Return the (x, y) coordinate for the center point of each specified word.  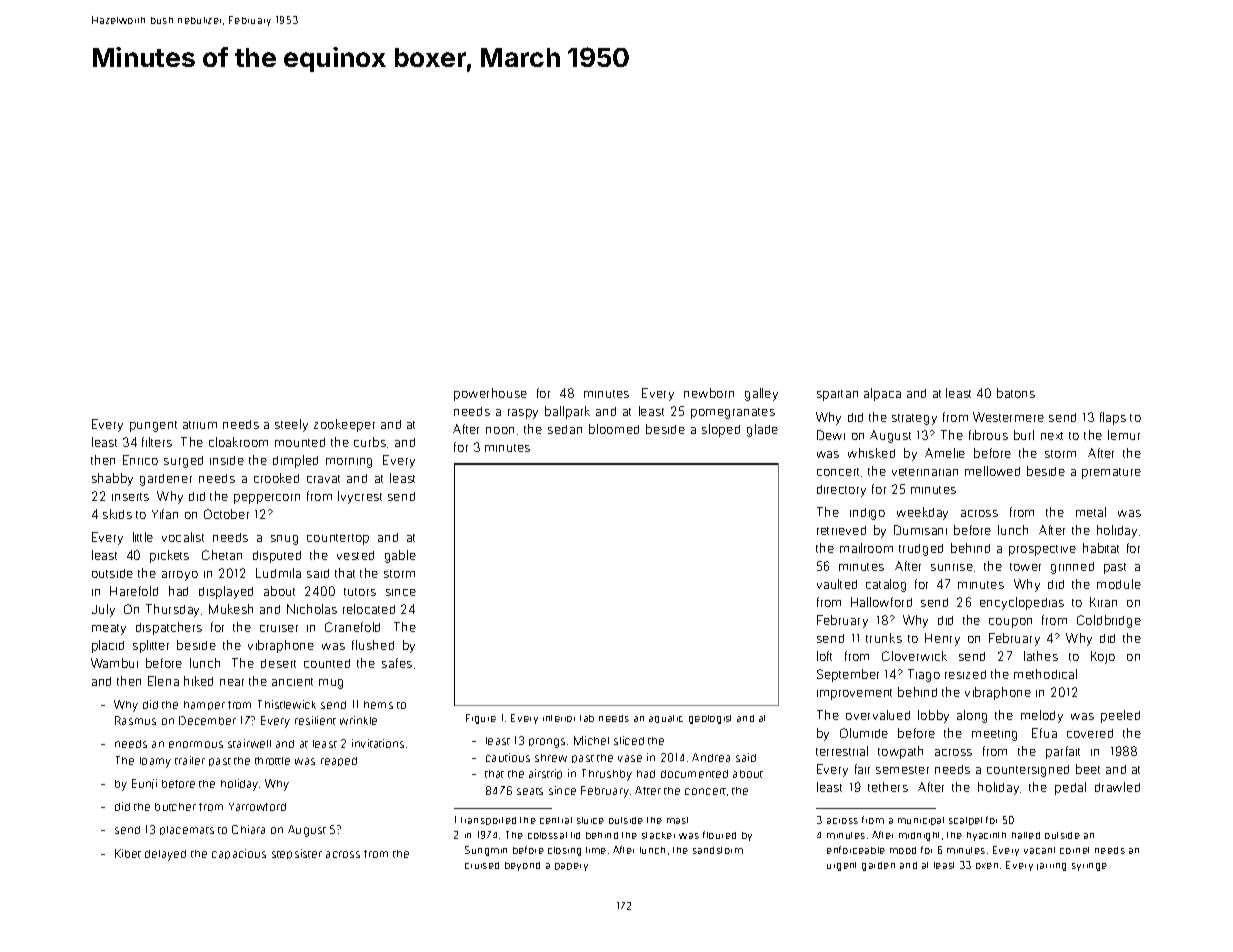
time (596, 850)
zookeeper (344, 425)
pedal (1070, 788)
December (207, 720)
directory (841, 491)
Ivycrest (360, 497)
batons (1016, 393)
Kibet (128, 853)
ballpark (567, 412)
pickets (169, 556)
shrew (551, 758)
